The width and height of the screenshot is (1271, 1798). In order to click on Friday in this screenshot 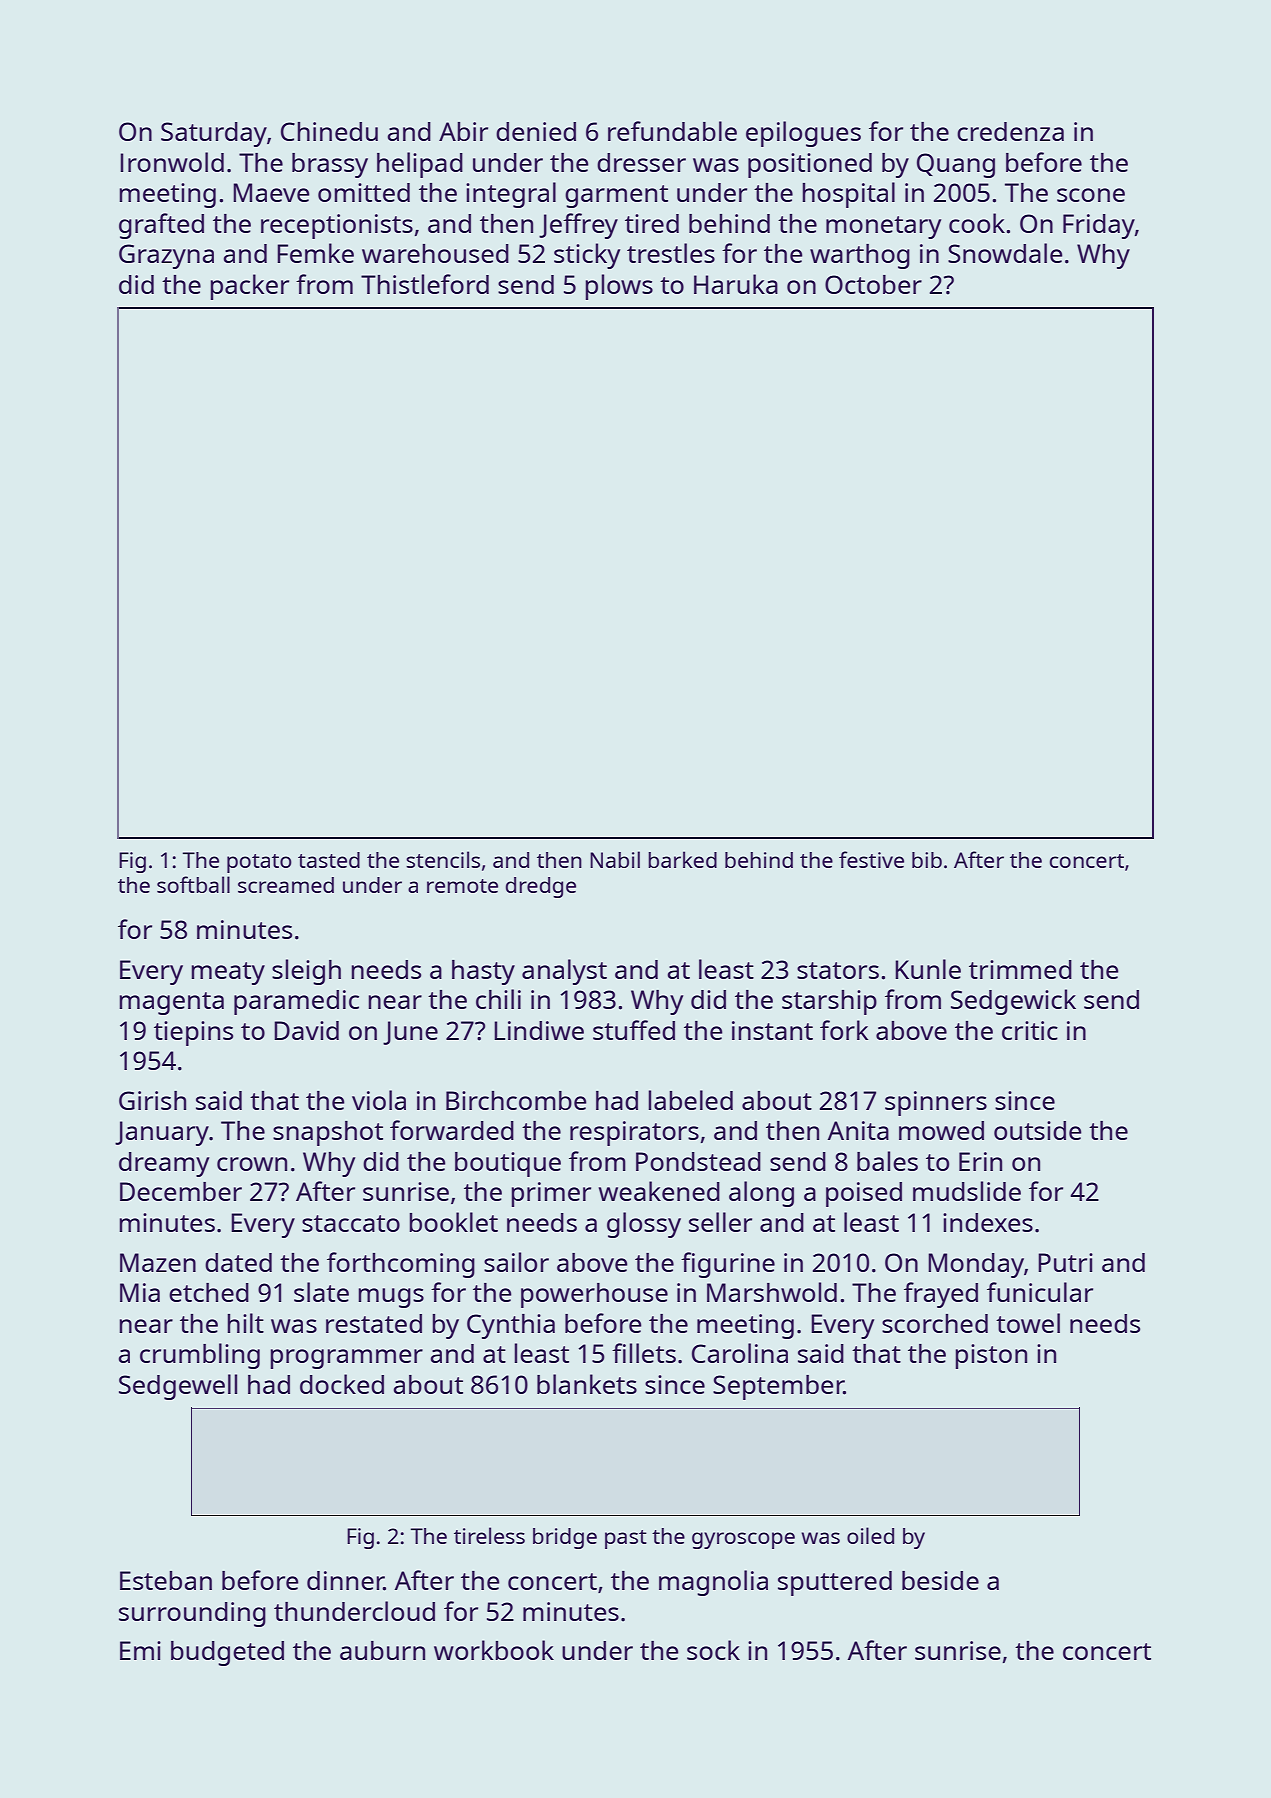, I will do `click(1099, 226)`.
